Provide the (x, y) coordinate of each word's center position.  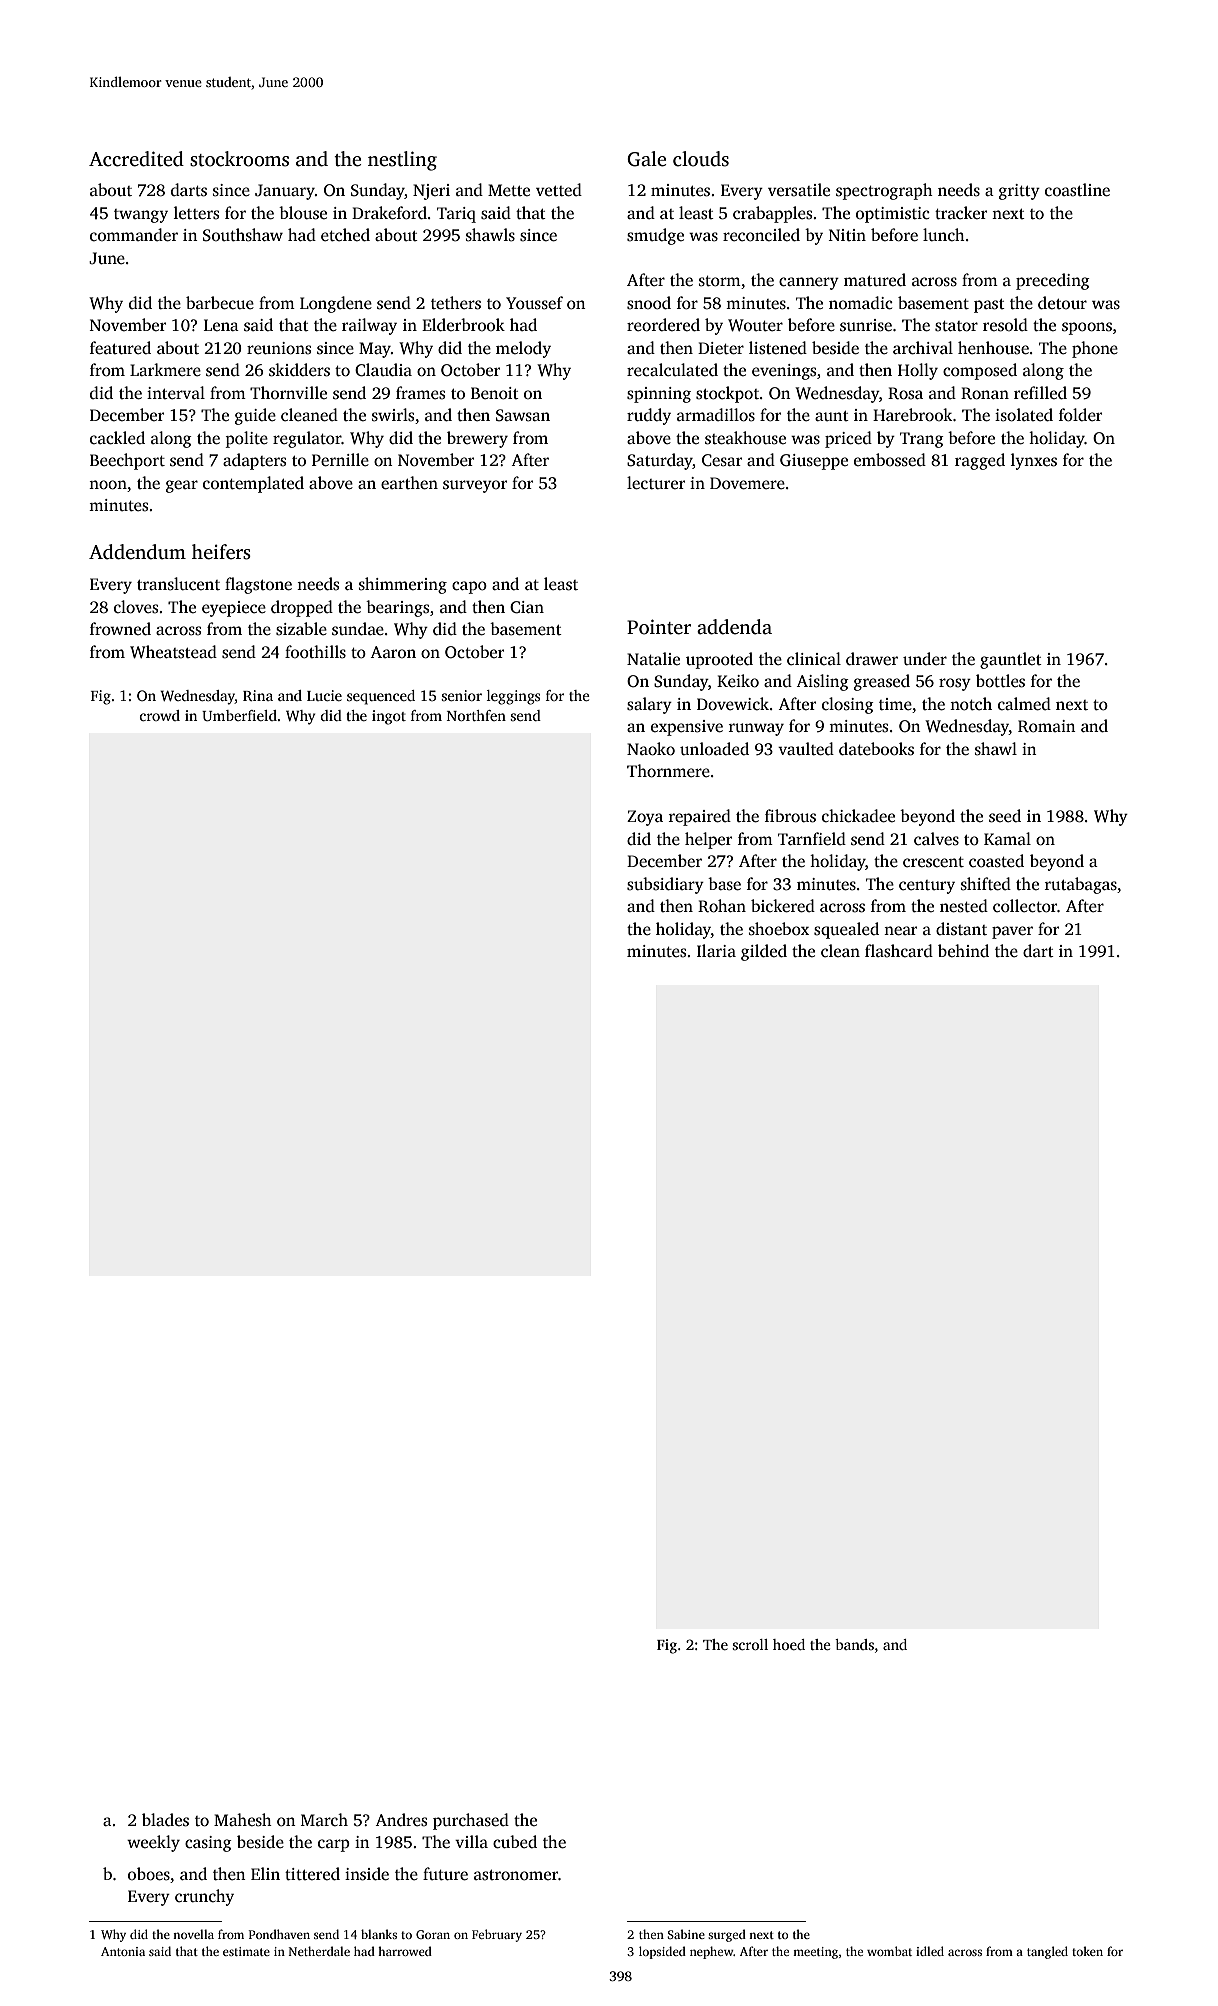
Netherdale (319, 1951)
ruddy (649, 416)
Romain (1047, 726)
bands (854, 1644)
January (285, 192)
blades (165, 1820)
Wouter (755, 325)
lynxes (1034, 461)
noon (108, 485)
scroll (750, 1644)
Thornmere (668, 771)
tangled (1047, 1952)
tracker (961, 213)
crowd (160, 715)
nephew (712, 1952)
